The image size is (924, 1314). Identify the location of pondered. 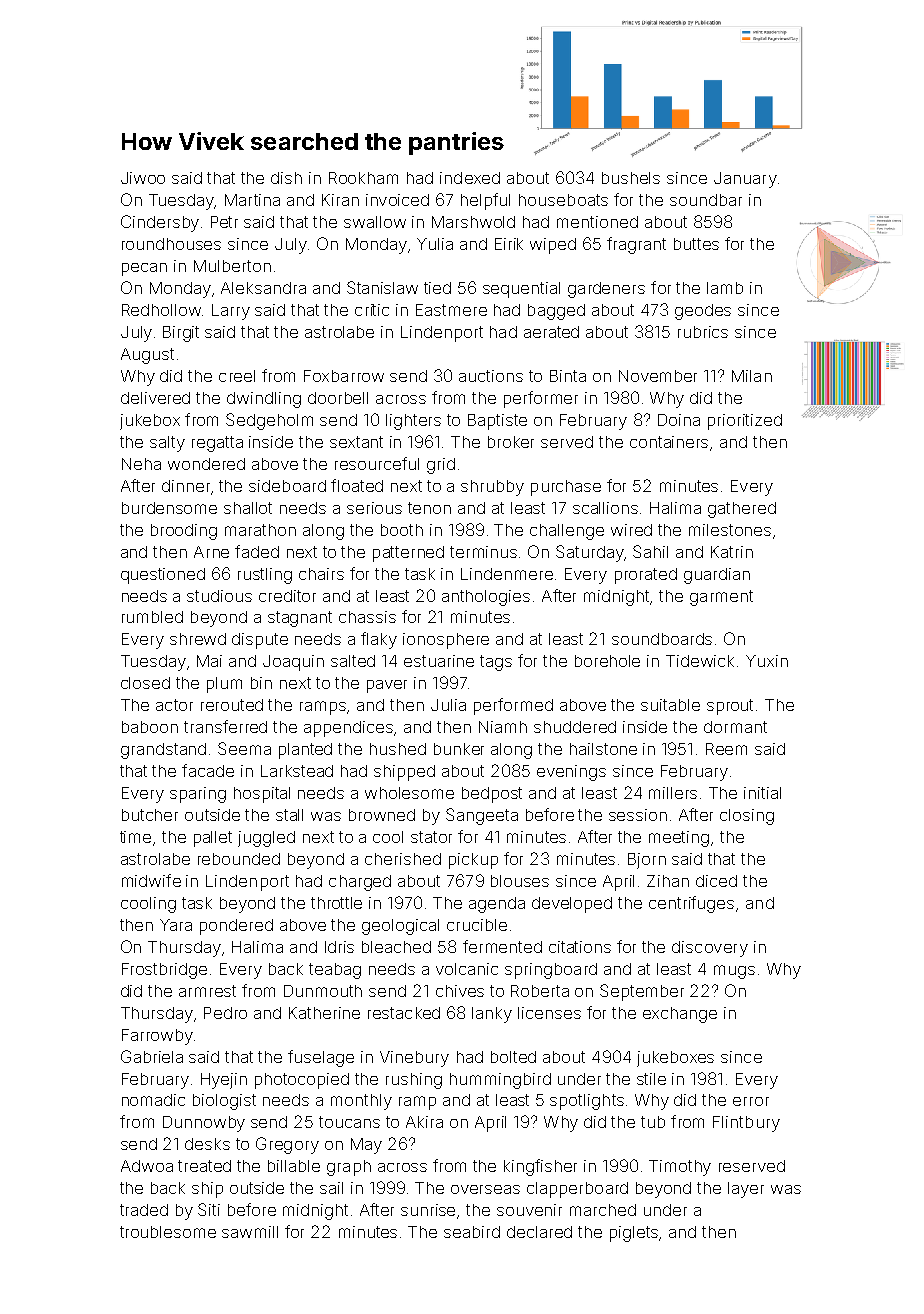
(236, 927).
